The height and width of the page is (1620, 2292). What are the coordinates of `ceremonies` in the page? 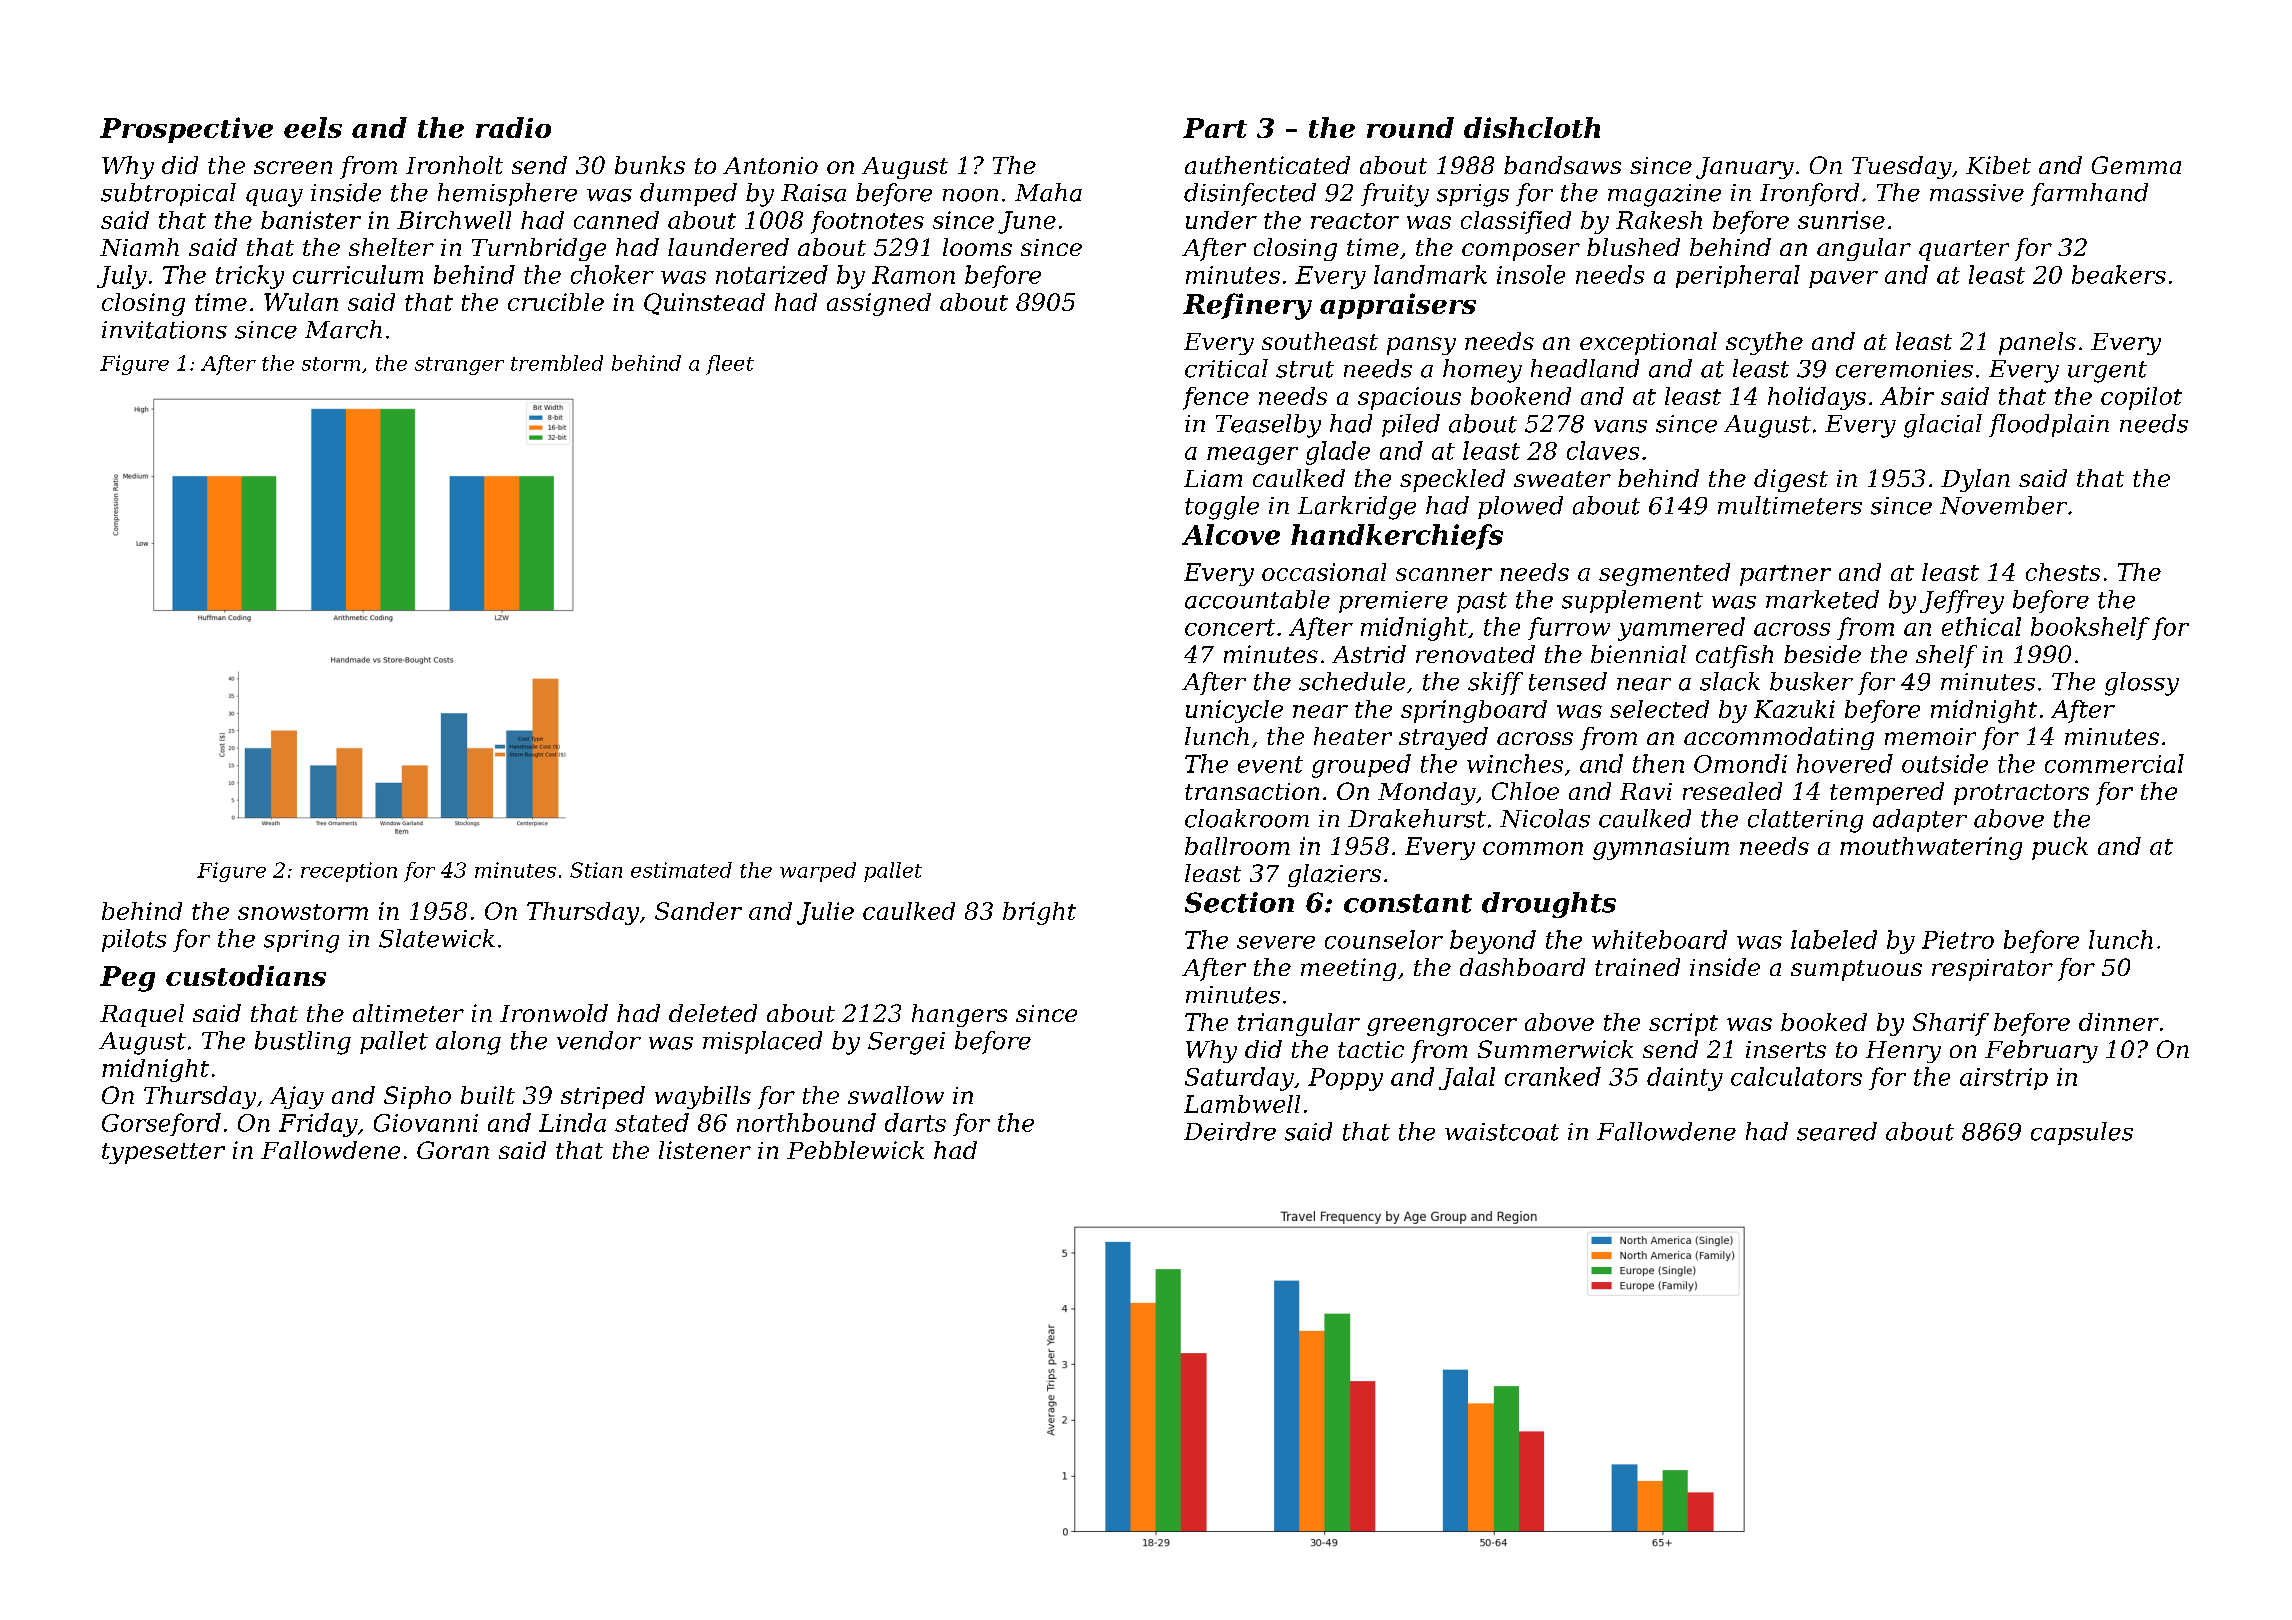 It's located at (1904, 369).
